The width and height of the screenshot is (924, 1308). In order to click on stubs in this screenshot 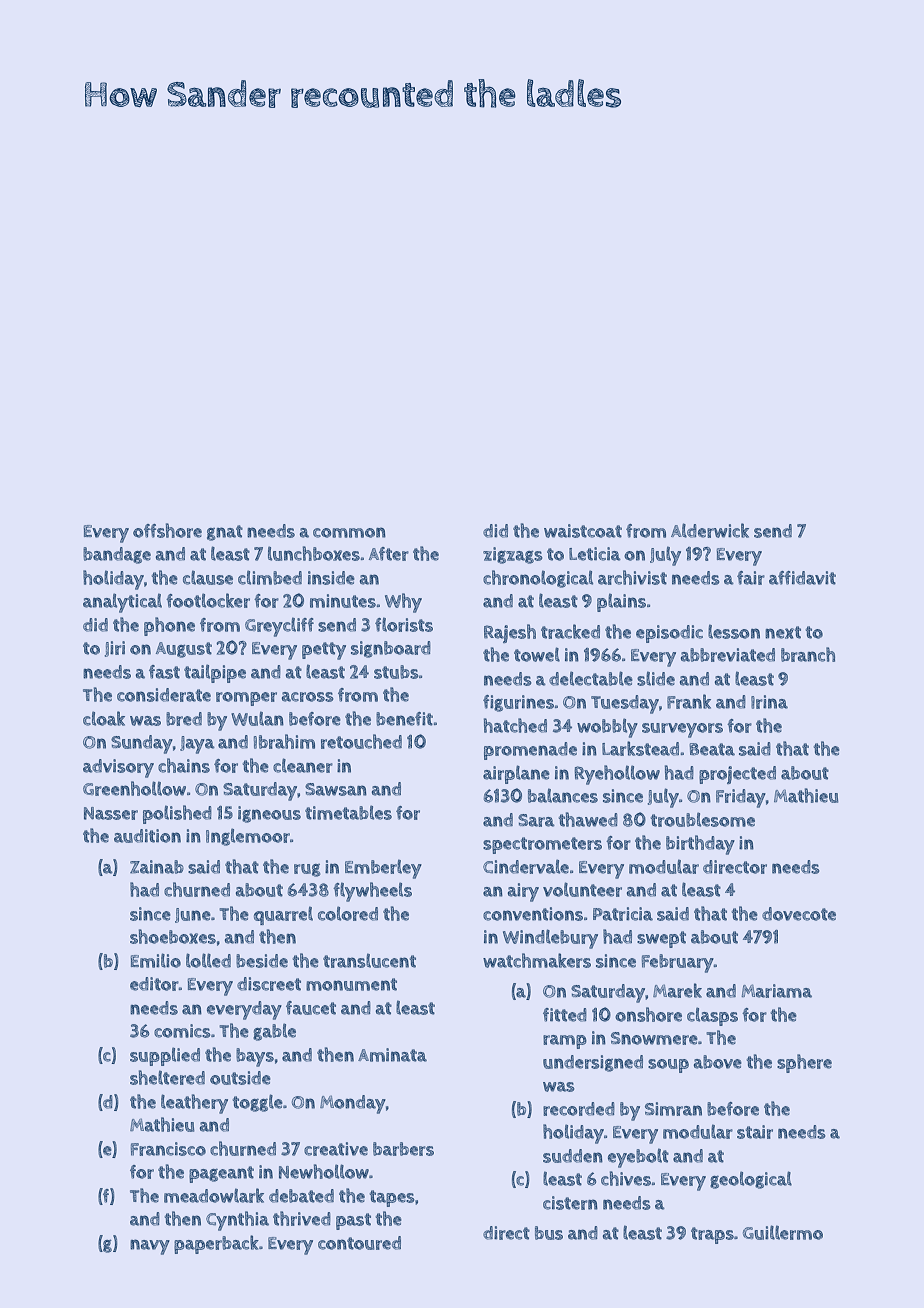, I will do `click(396, 672)`.
